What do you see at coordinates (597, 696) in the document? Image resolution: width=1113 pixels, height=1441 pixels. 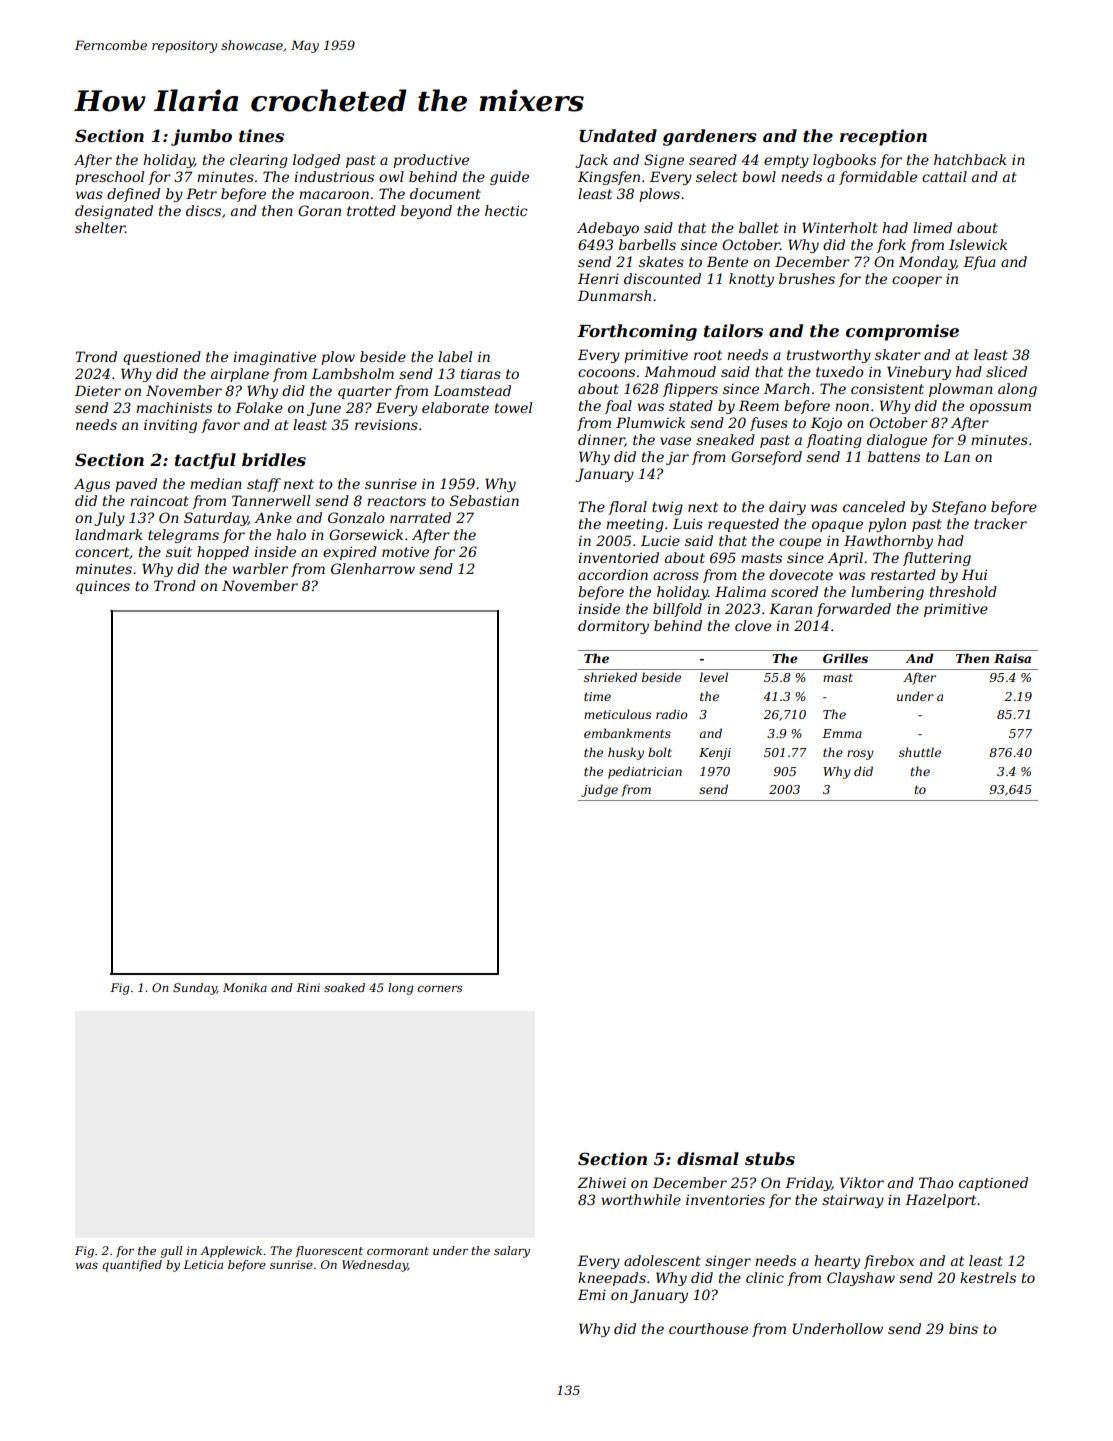 I see `time` at bounding box center [597, 696].
